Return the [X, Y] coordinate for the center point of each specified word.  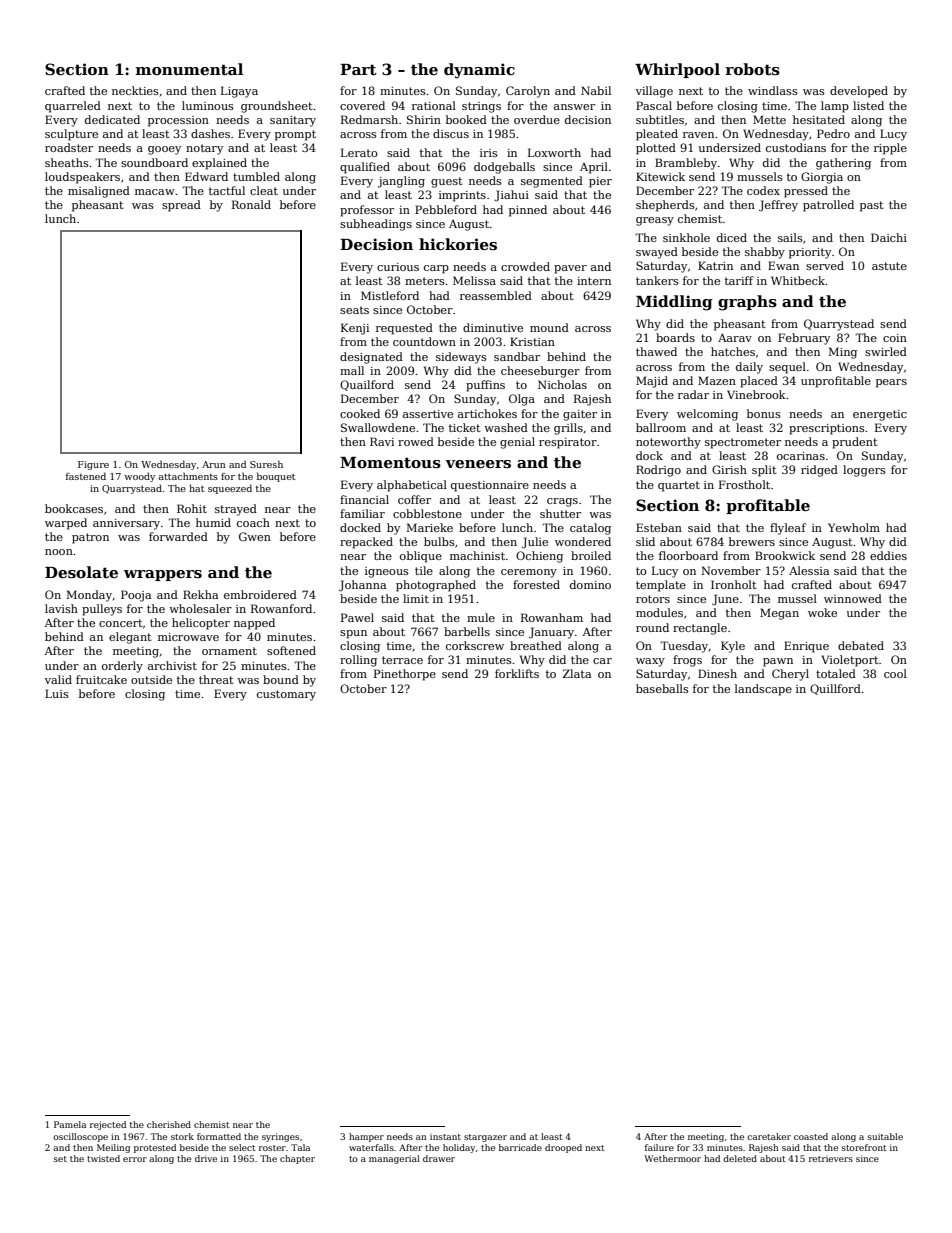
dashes [210, 133]
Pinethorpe [405, 675]
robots [752, 69]
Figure [93, 465]
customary [286, 695]
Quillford [835, 689]
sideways [461, 358]
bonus [764, 413]
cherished [169, 1124]
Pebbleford [446, 209]
